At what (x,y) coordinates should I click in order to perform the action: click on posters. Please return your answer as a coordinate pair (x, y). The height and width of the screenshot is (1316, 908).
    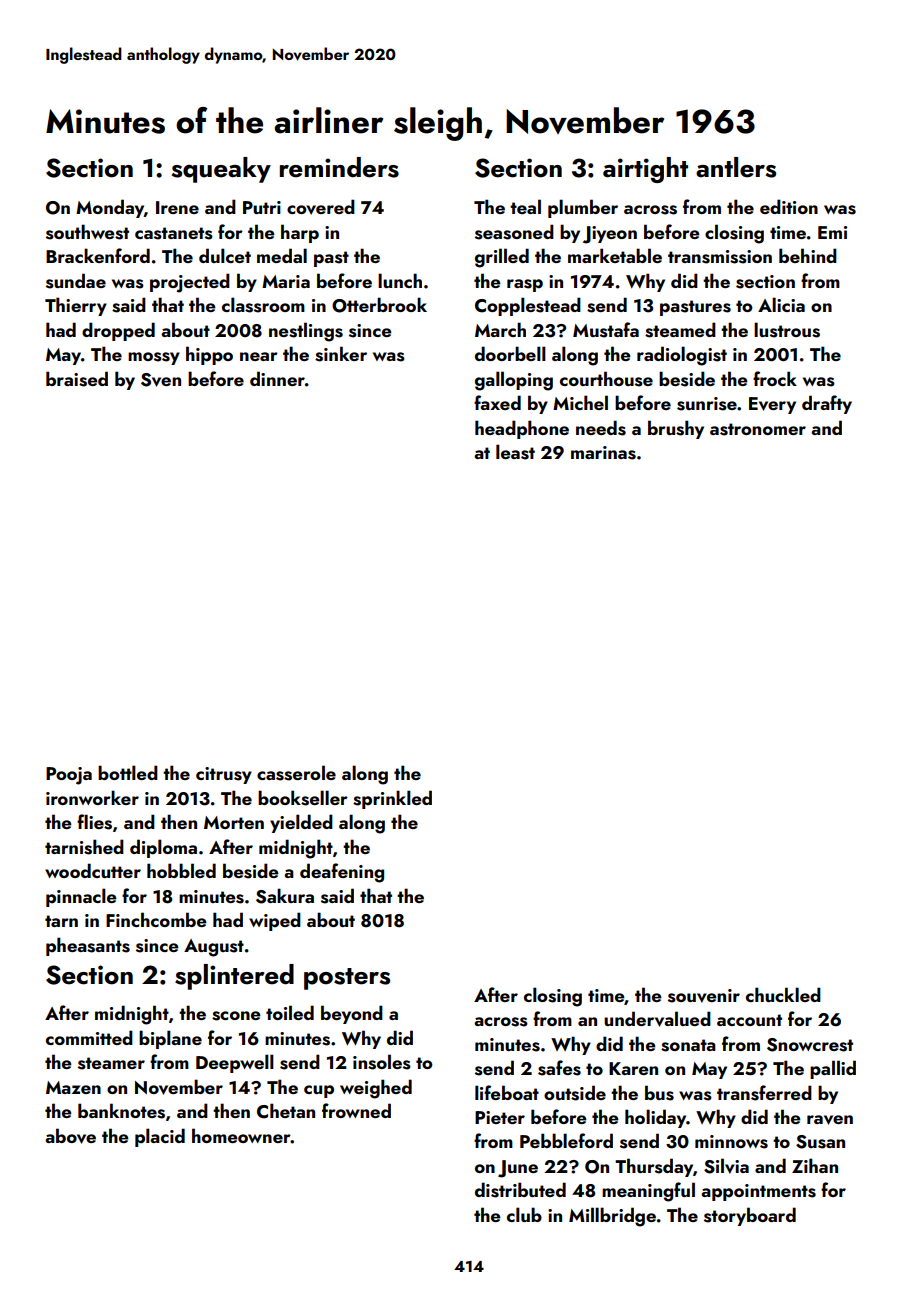
    Looking at the image, I should click on (347, 979).
